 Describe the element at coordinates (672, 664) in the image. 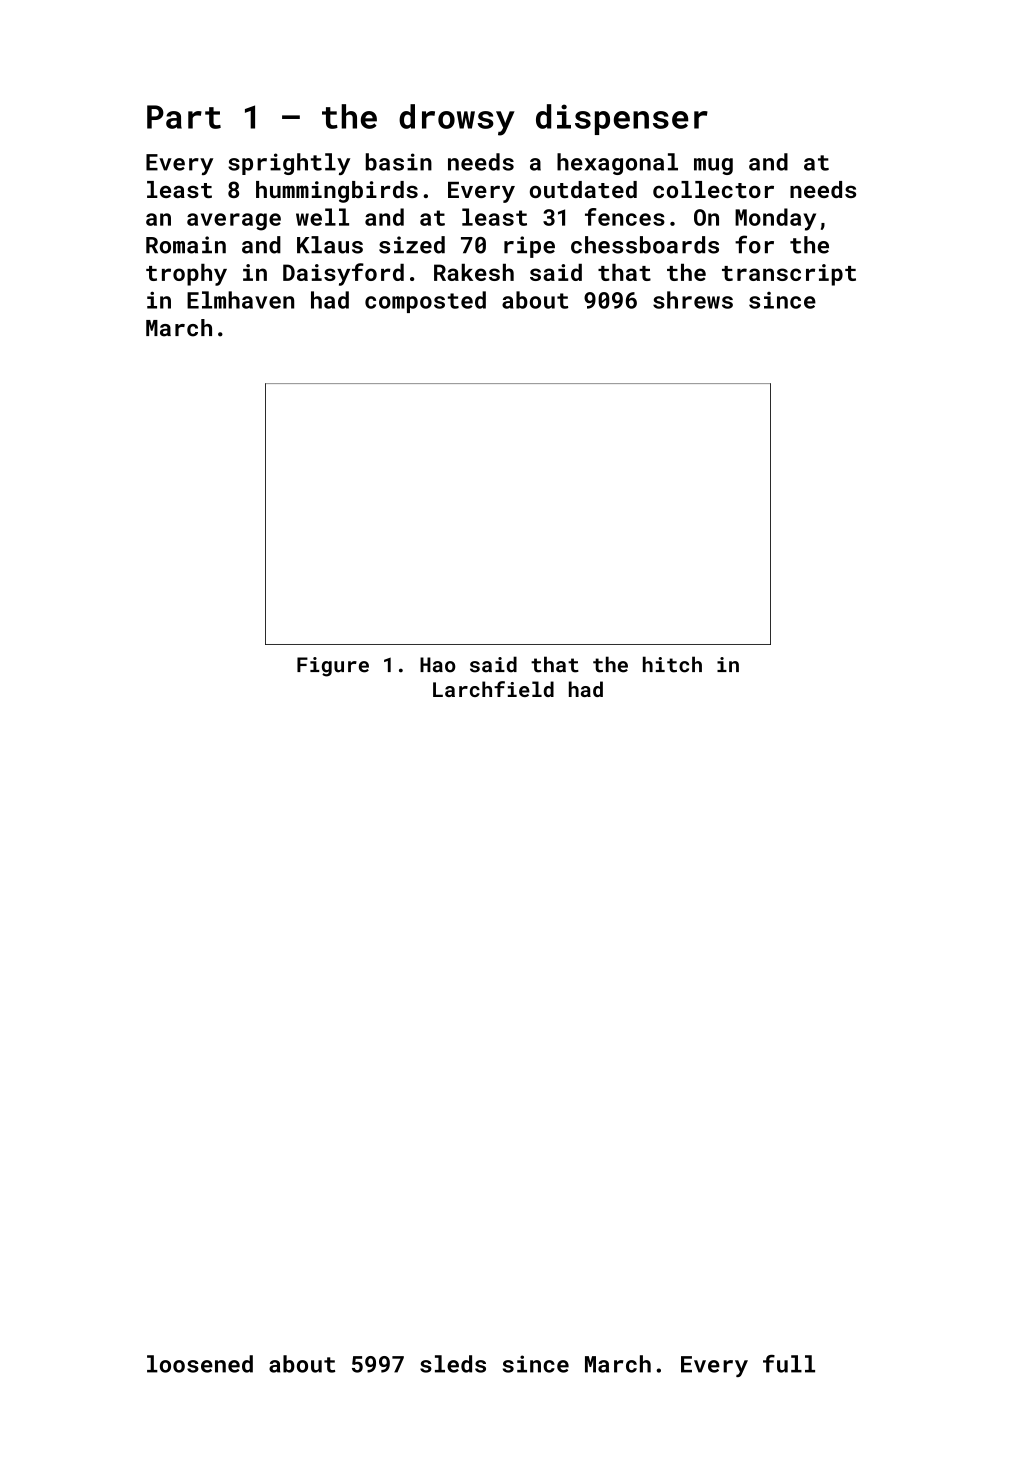

I see `hitch` at that location.
